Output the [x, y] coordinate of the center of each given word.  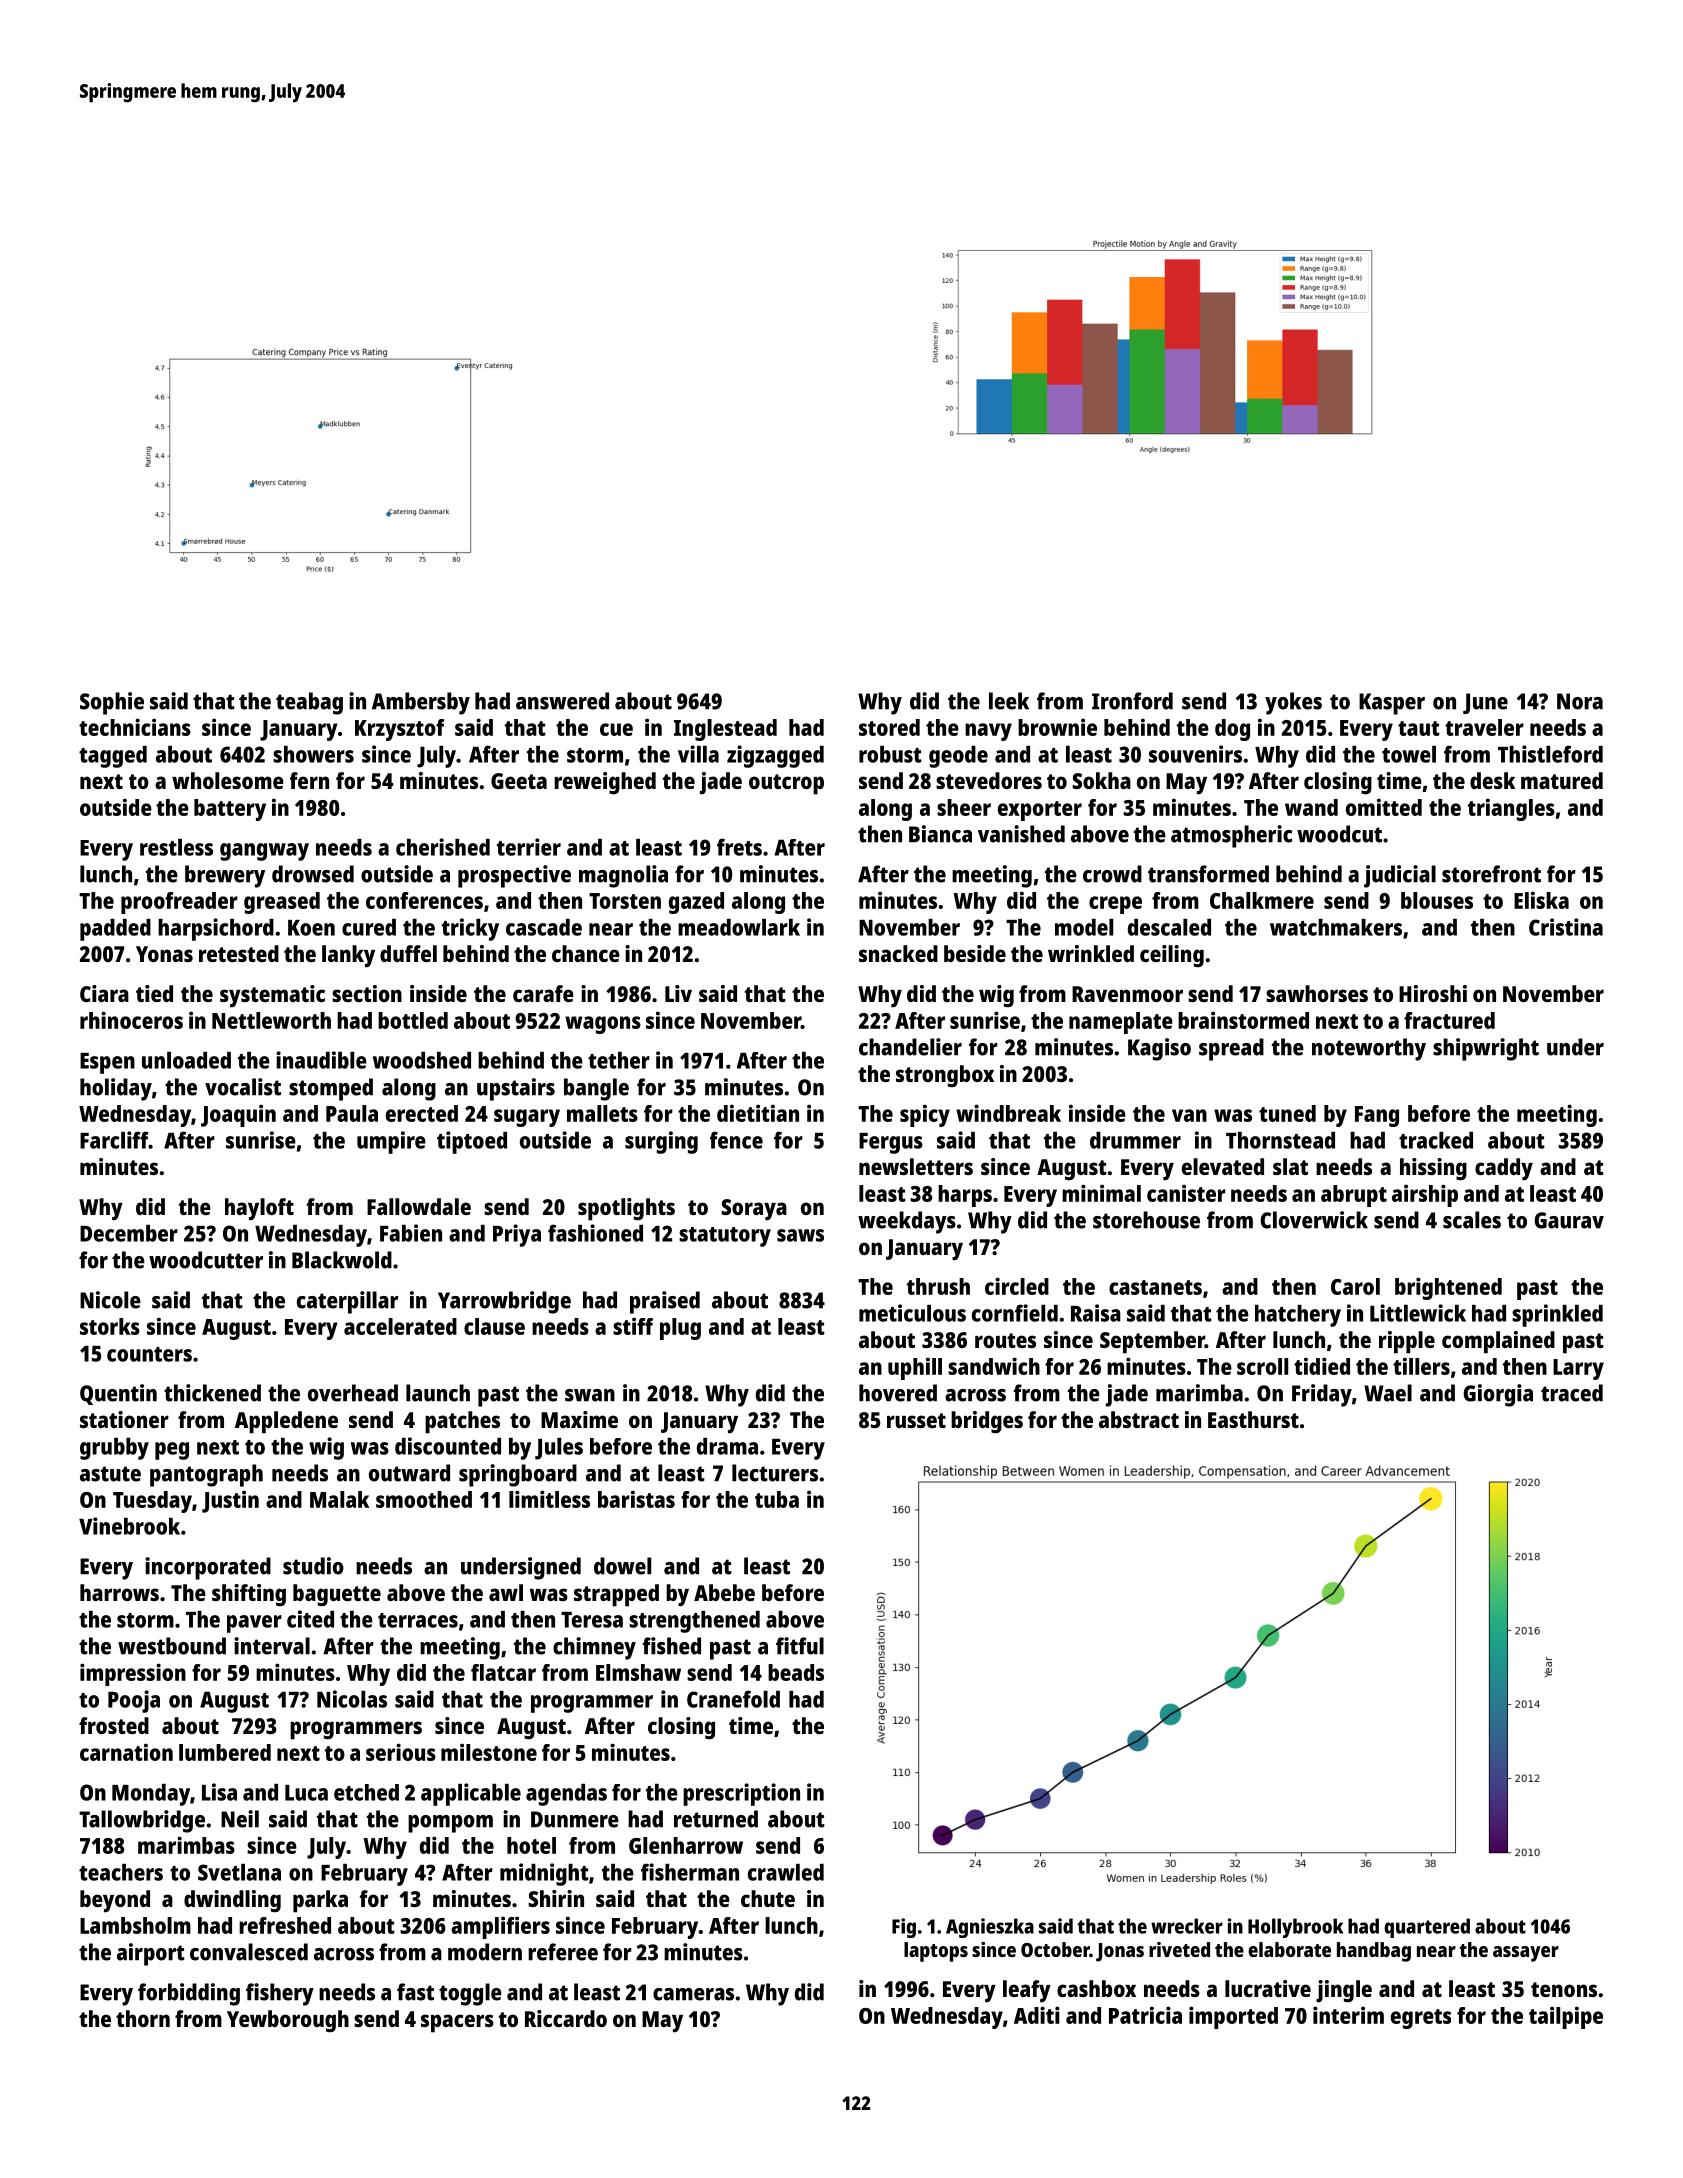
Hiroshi [1433, 993]
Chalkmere [1262, 900]
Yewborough [288, 2021]
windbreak [1008, 1113]
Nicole [110, 1300]
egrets [1421, 2019]
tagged [113, 757]
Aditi [1037, 2015]
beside [975, 953]
